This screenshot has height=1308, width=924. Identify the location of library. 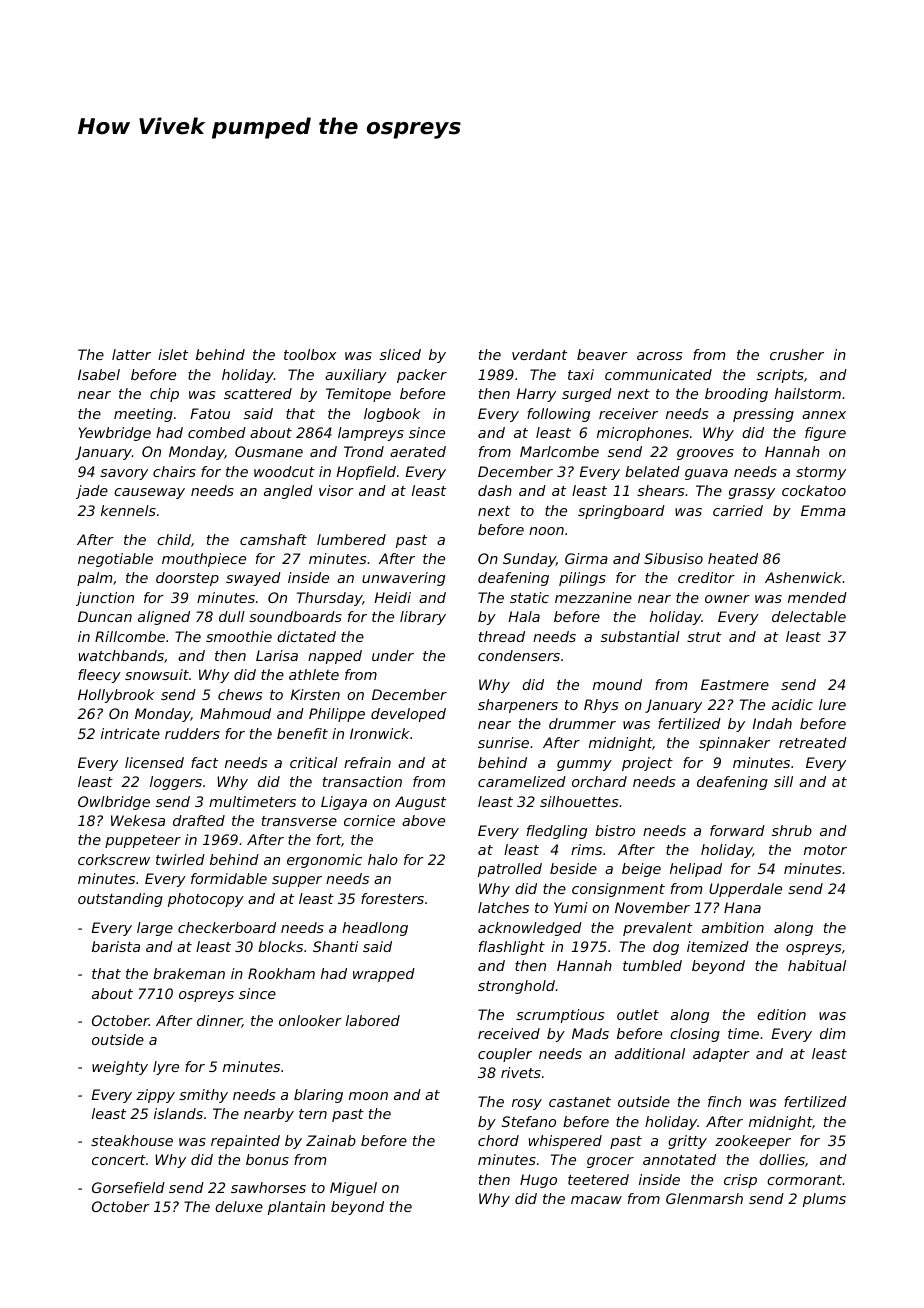
(423, 618).
